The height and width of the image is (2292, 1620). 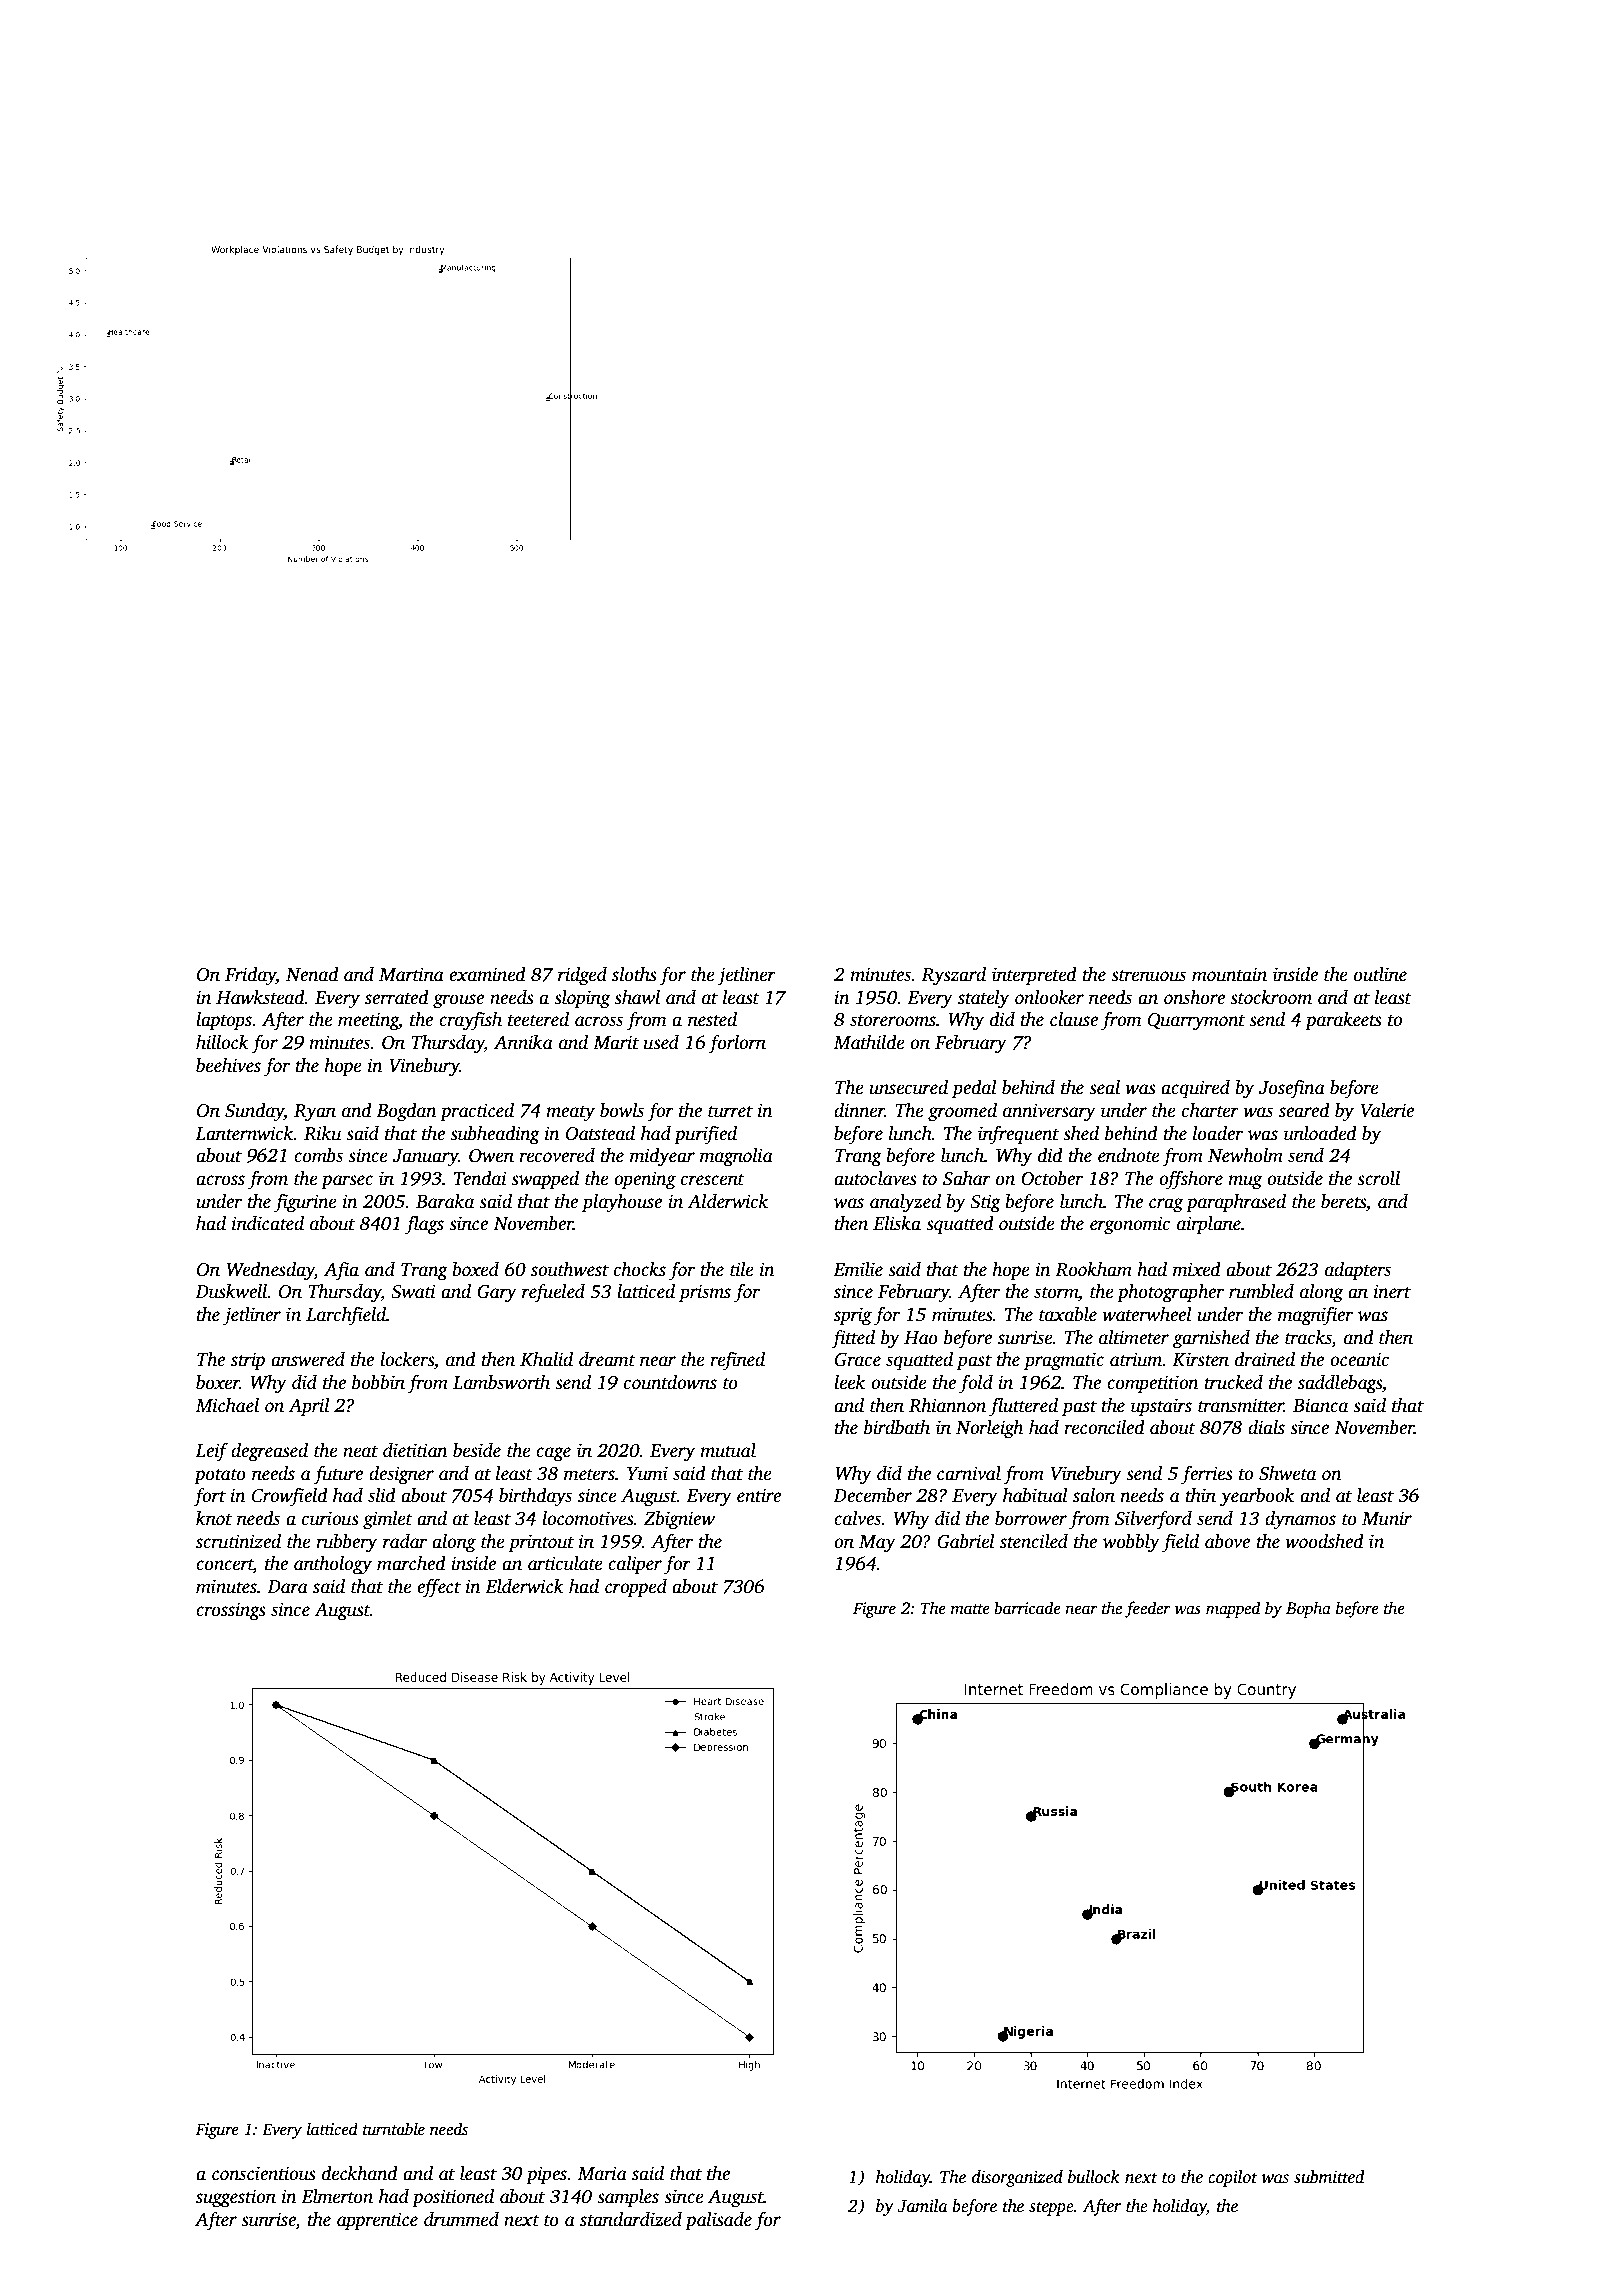 What do you see at coordinates (1233, 2178) in the image?
I see `copilot` at bounding box center [1233, 2178].
